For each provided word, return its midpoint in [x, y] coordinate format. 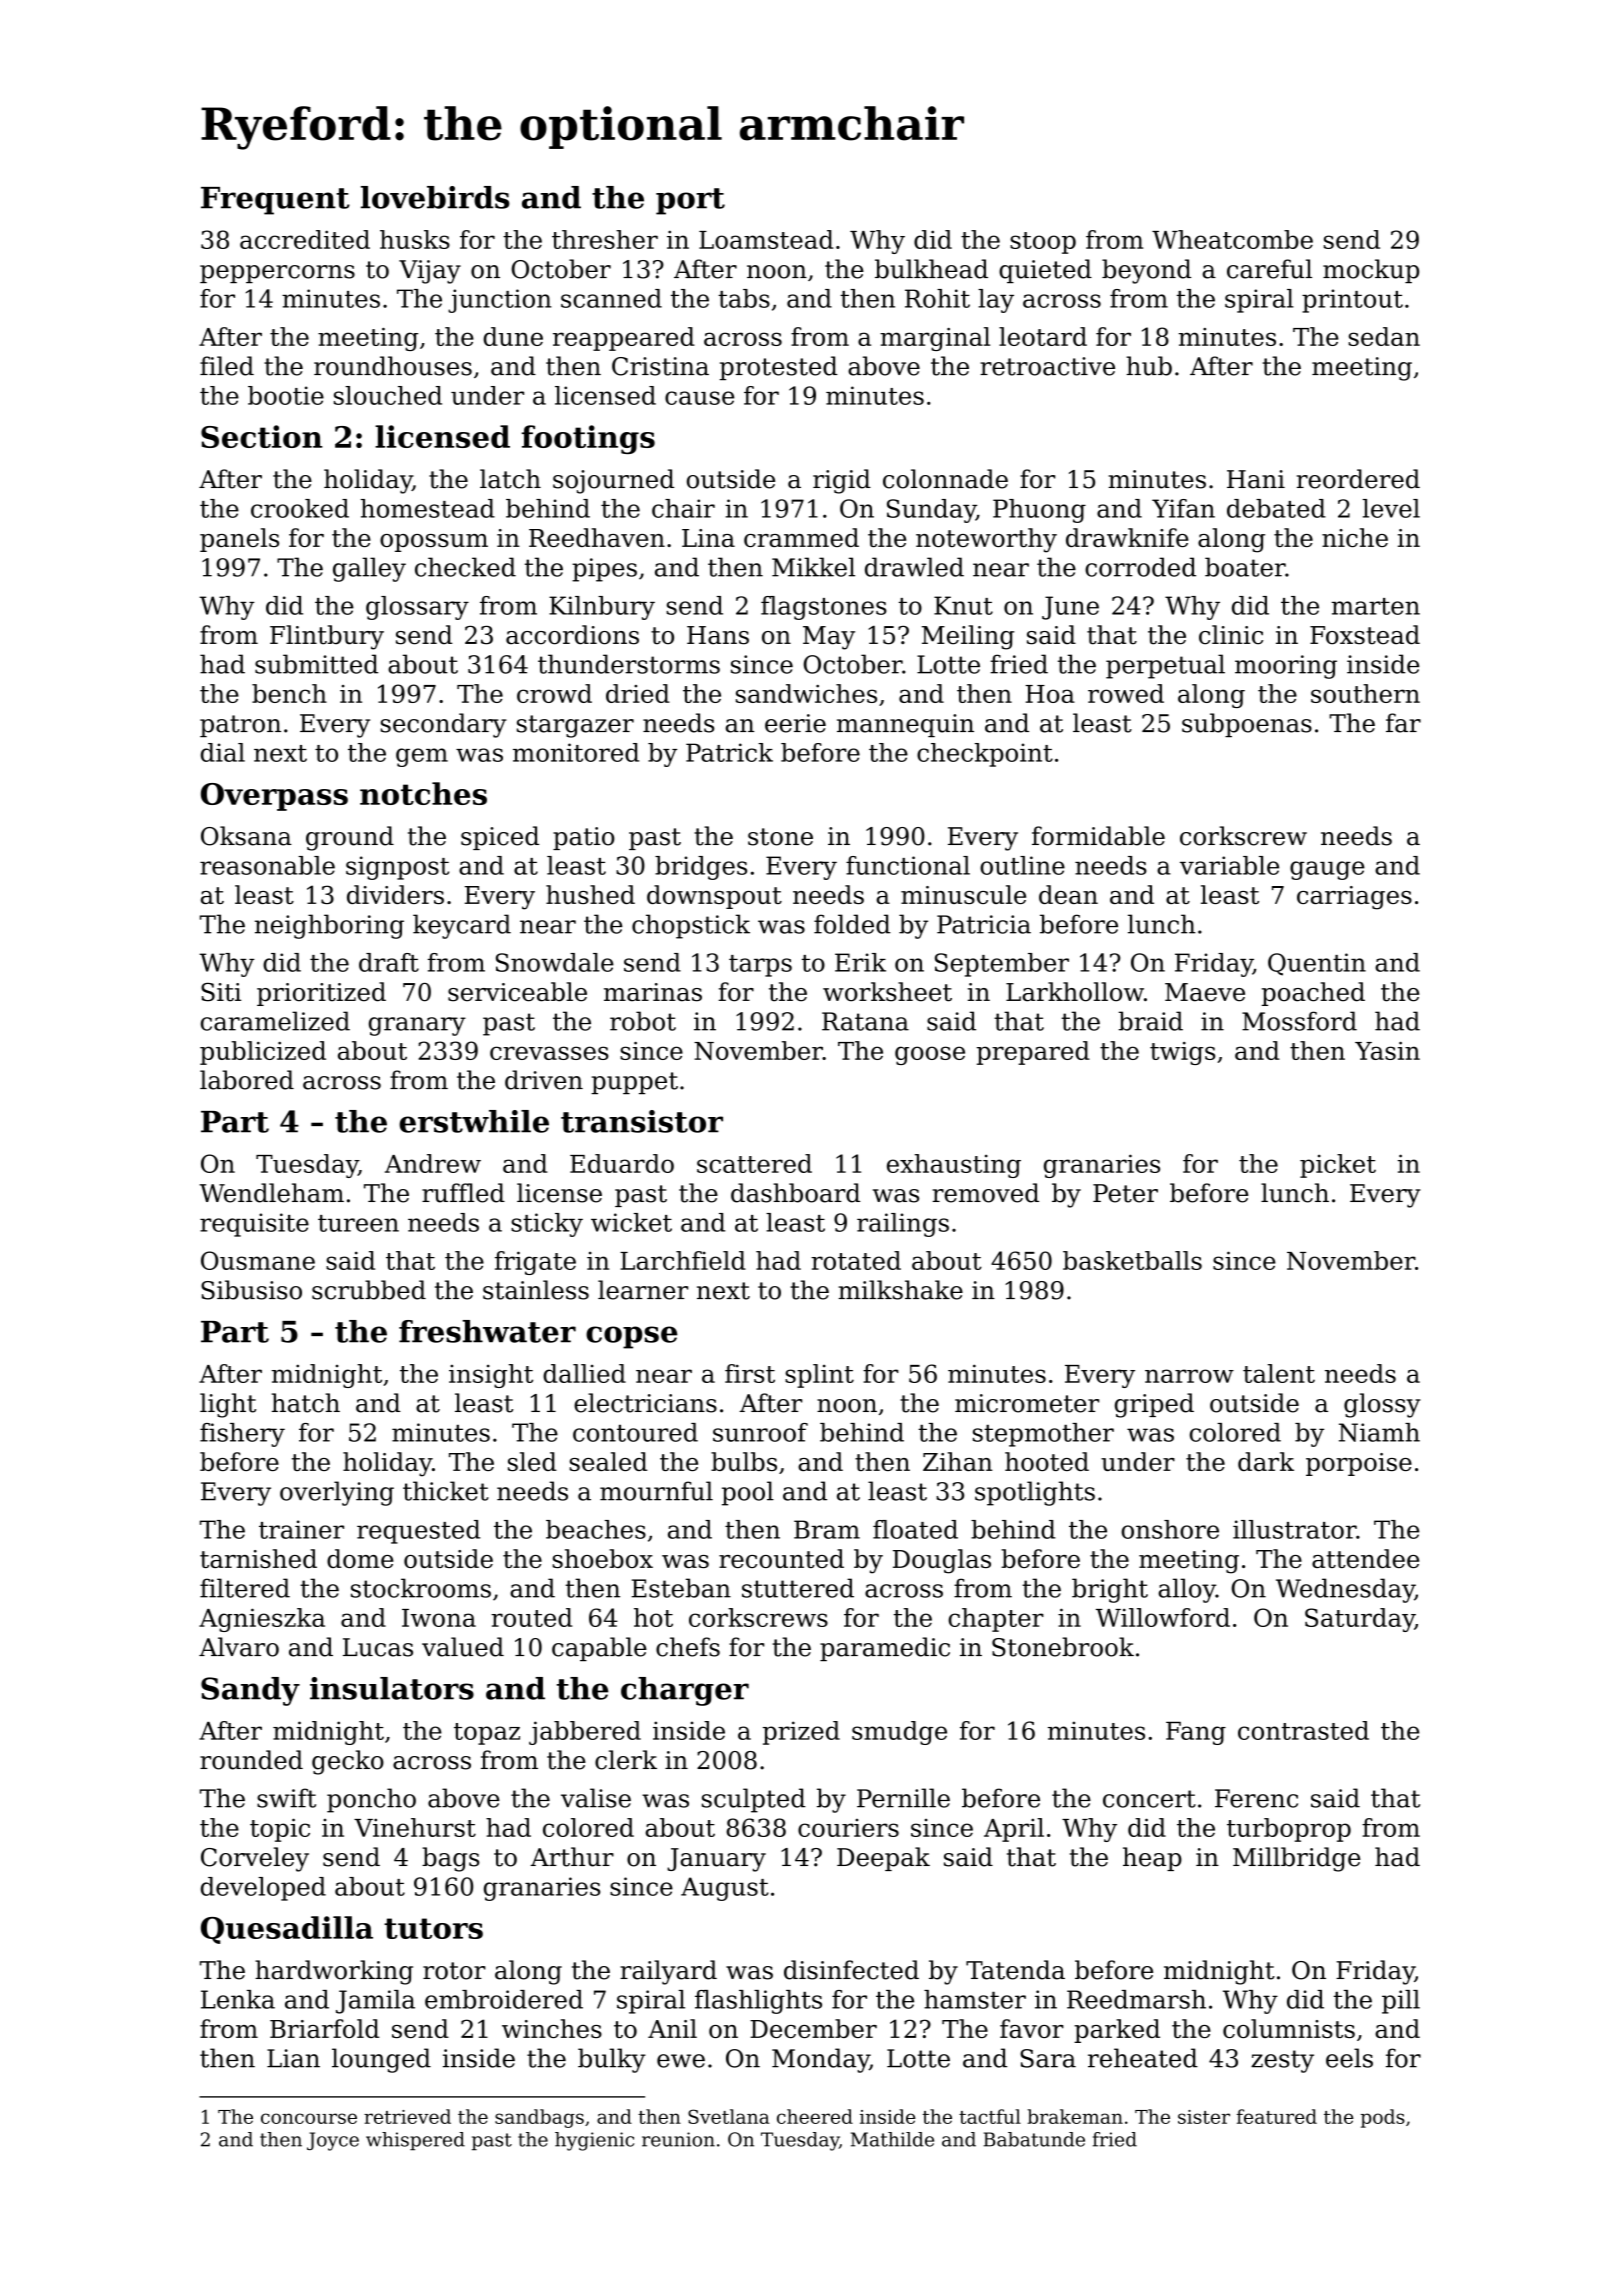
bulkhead [931, 269]
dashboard [795, 1193]
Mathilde [892, 2139]
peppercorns [277, 274]
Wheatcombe [1232, 239]
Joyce [333, 2141]
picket [1338, 1166]
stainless [536, 1290]
